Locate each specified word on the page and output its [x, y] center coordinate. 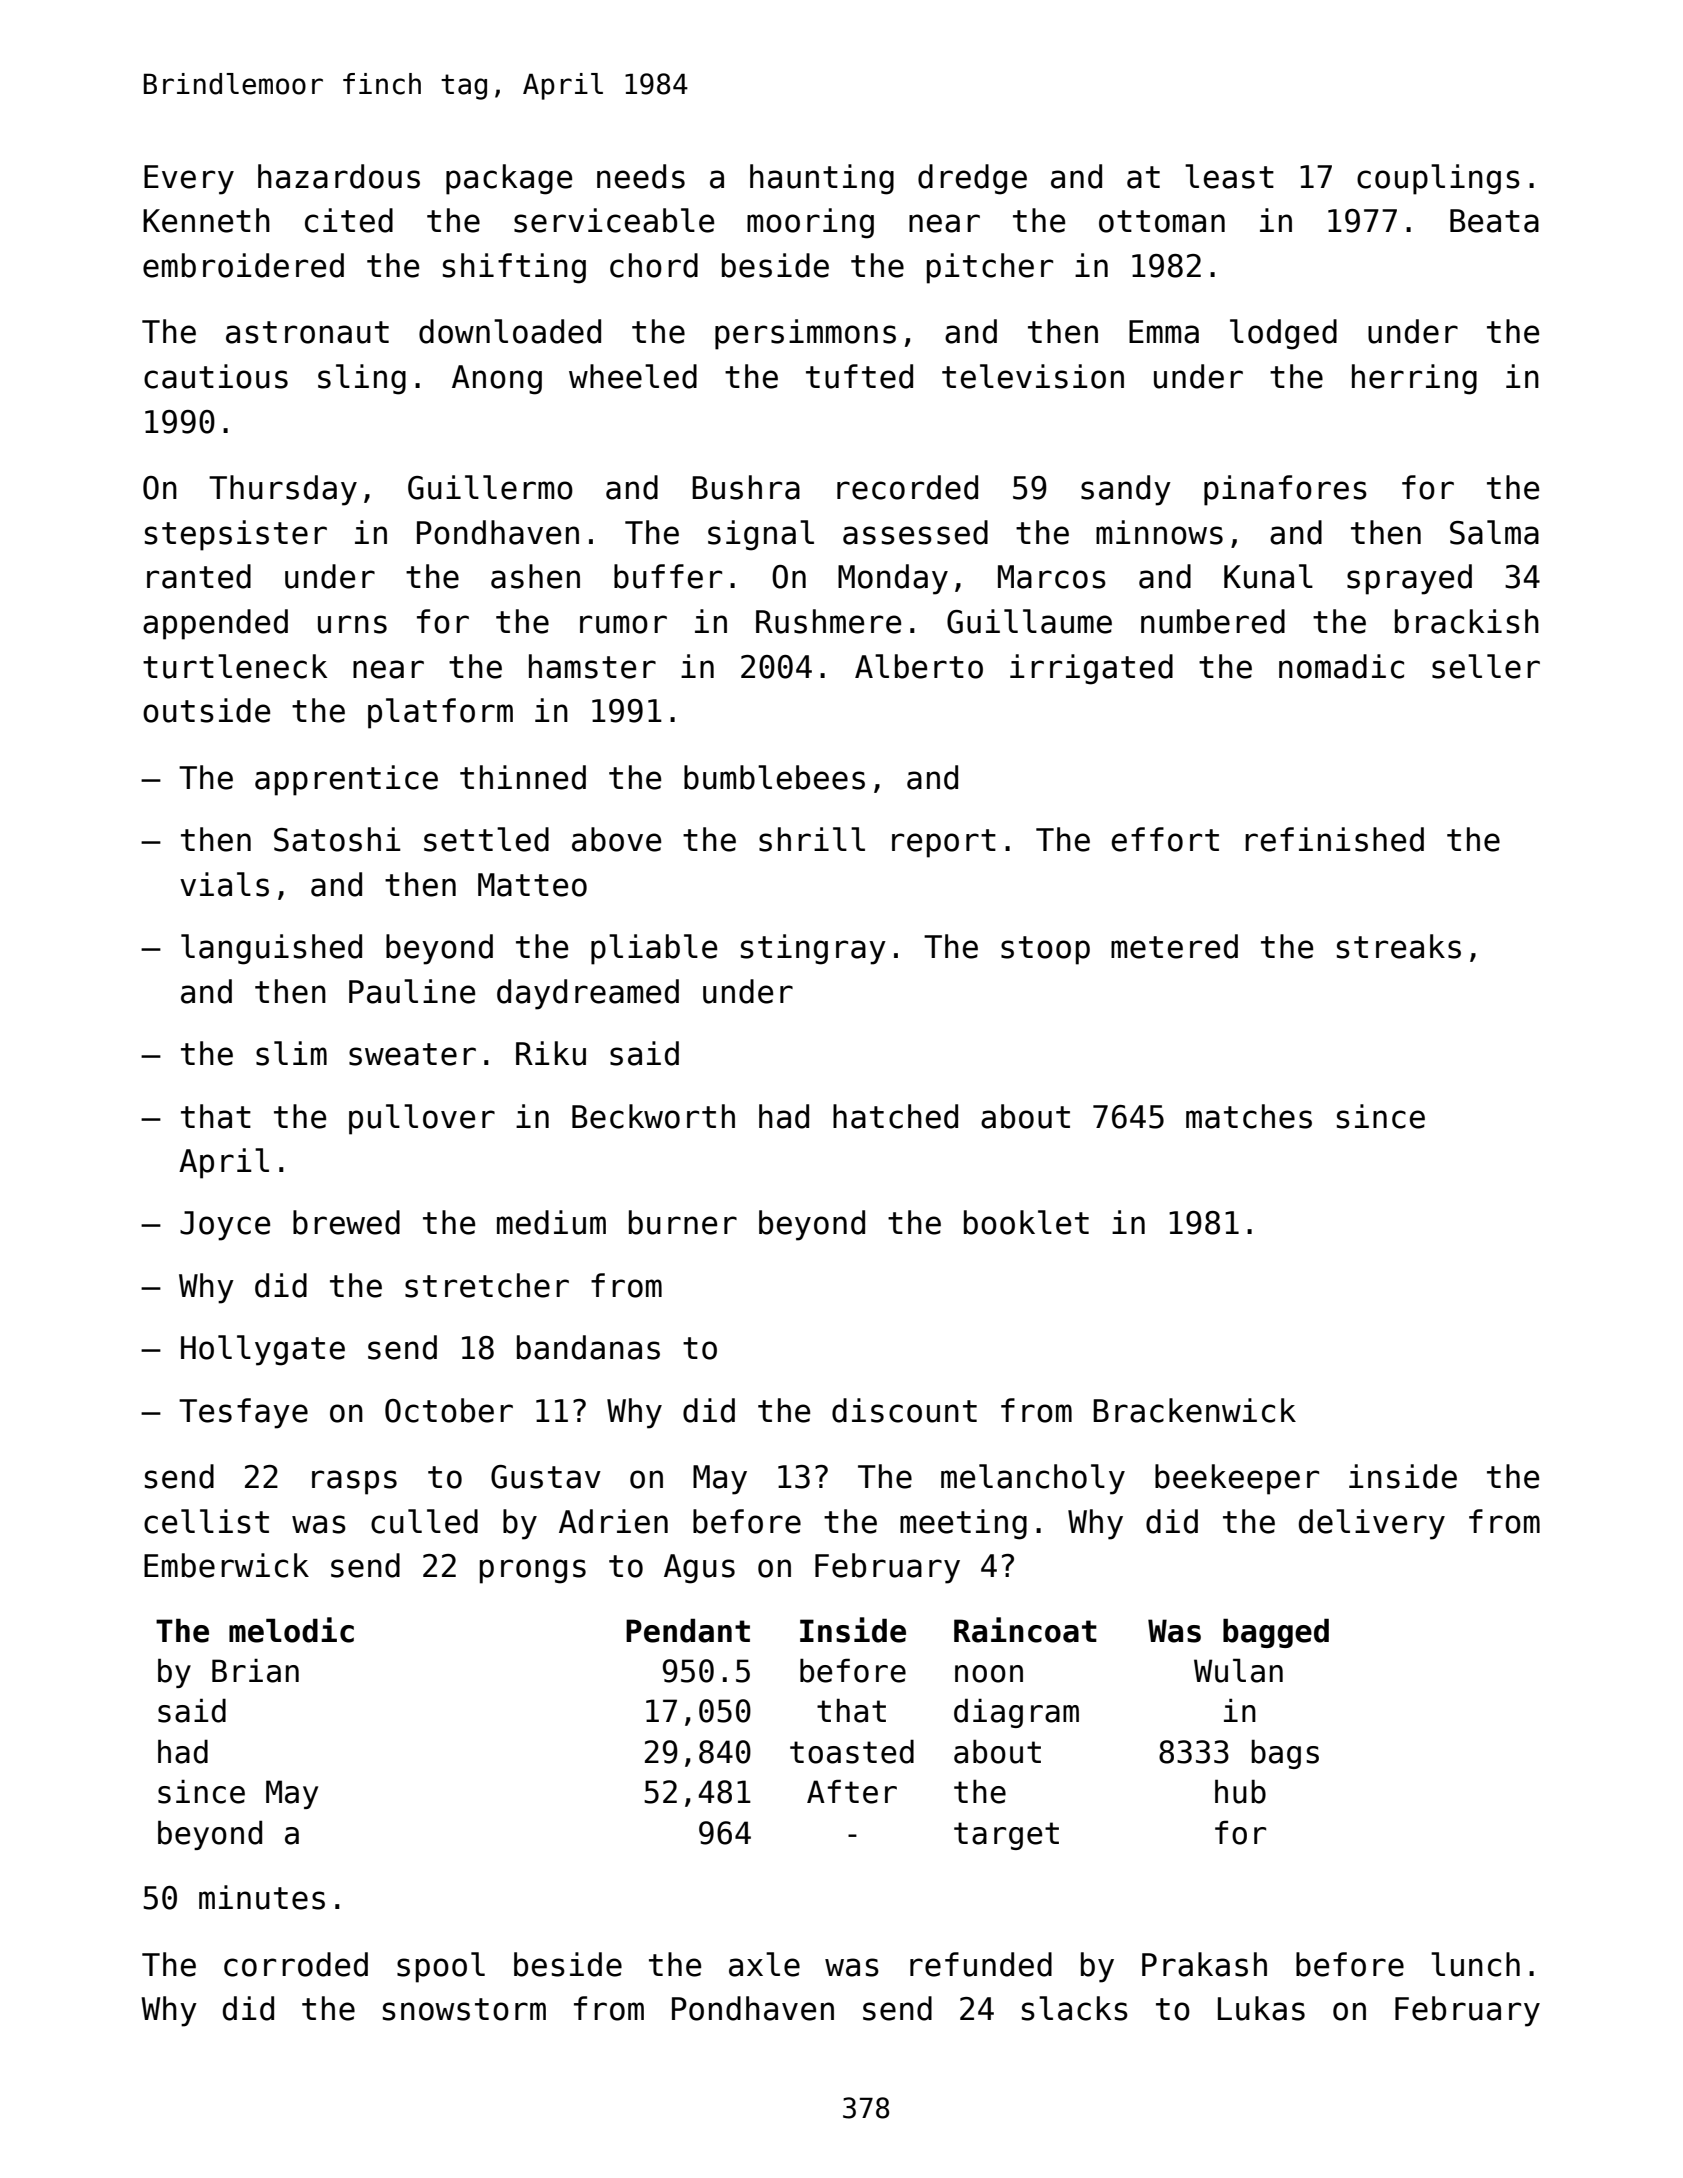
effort [1165, 839]
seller [1486, 666]
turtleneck [235, 666]
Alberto [919, 666]
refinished [1334, 839]
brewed [346, 1222]
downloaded [510, 331]
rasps [354, 1482]
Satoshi [337, 839]
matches [1249, 1116]
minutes [262, 1897]
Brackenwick [1194, 1410]
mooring [810, 223]
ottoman [1162, 221]
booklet [1026, 1222]
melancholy [1033, 1479]
